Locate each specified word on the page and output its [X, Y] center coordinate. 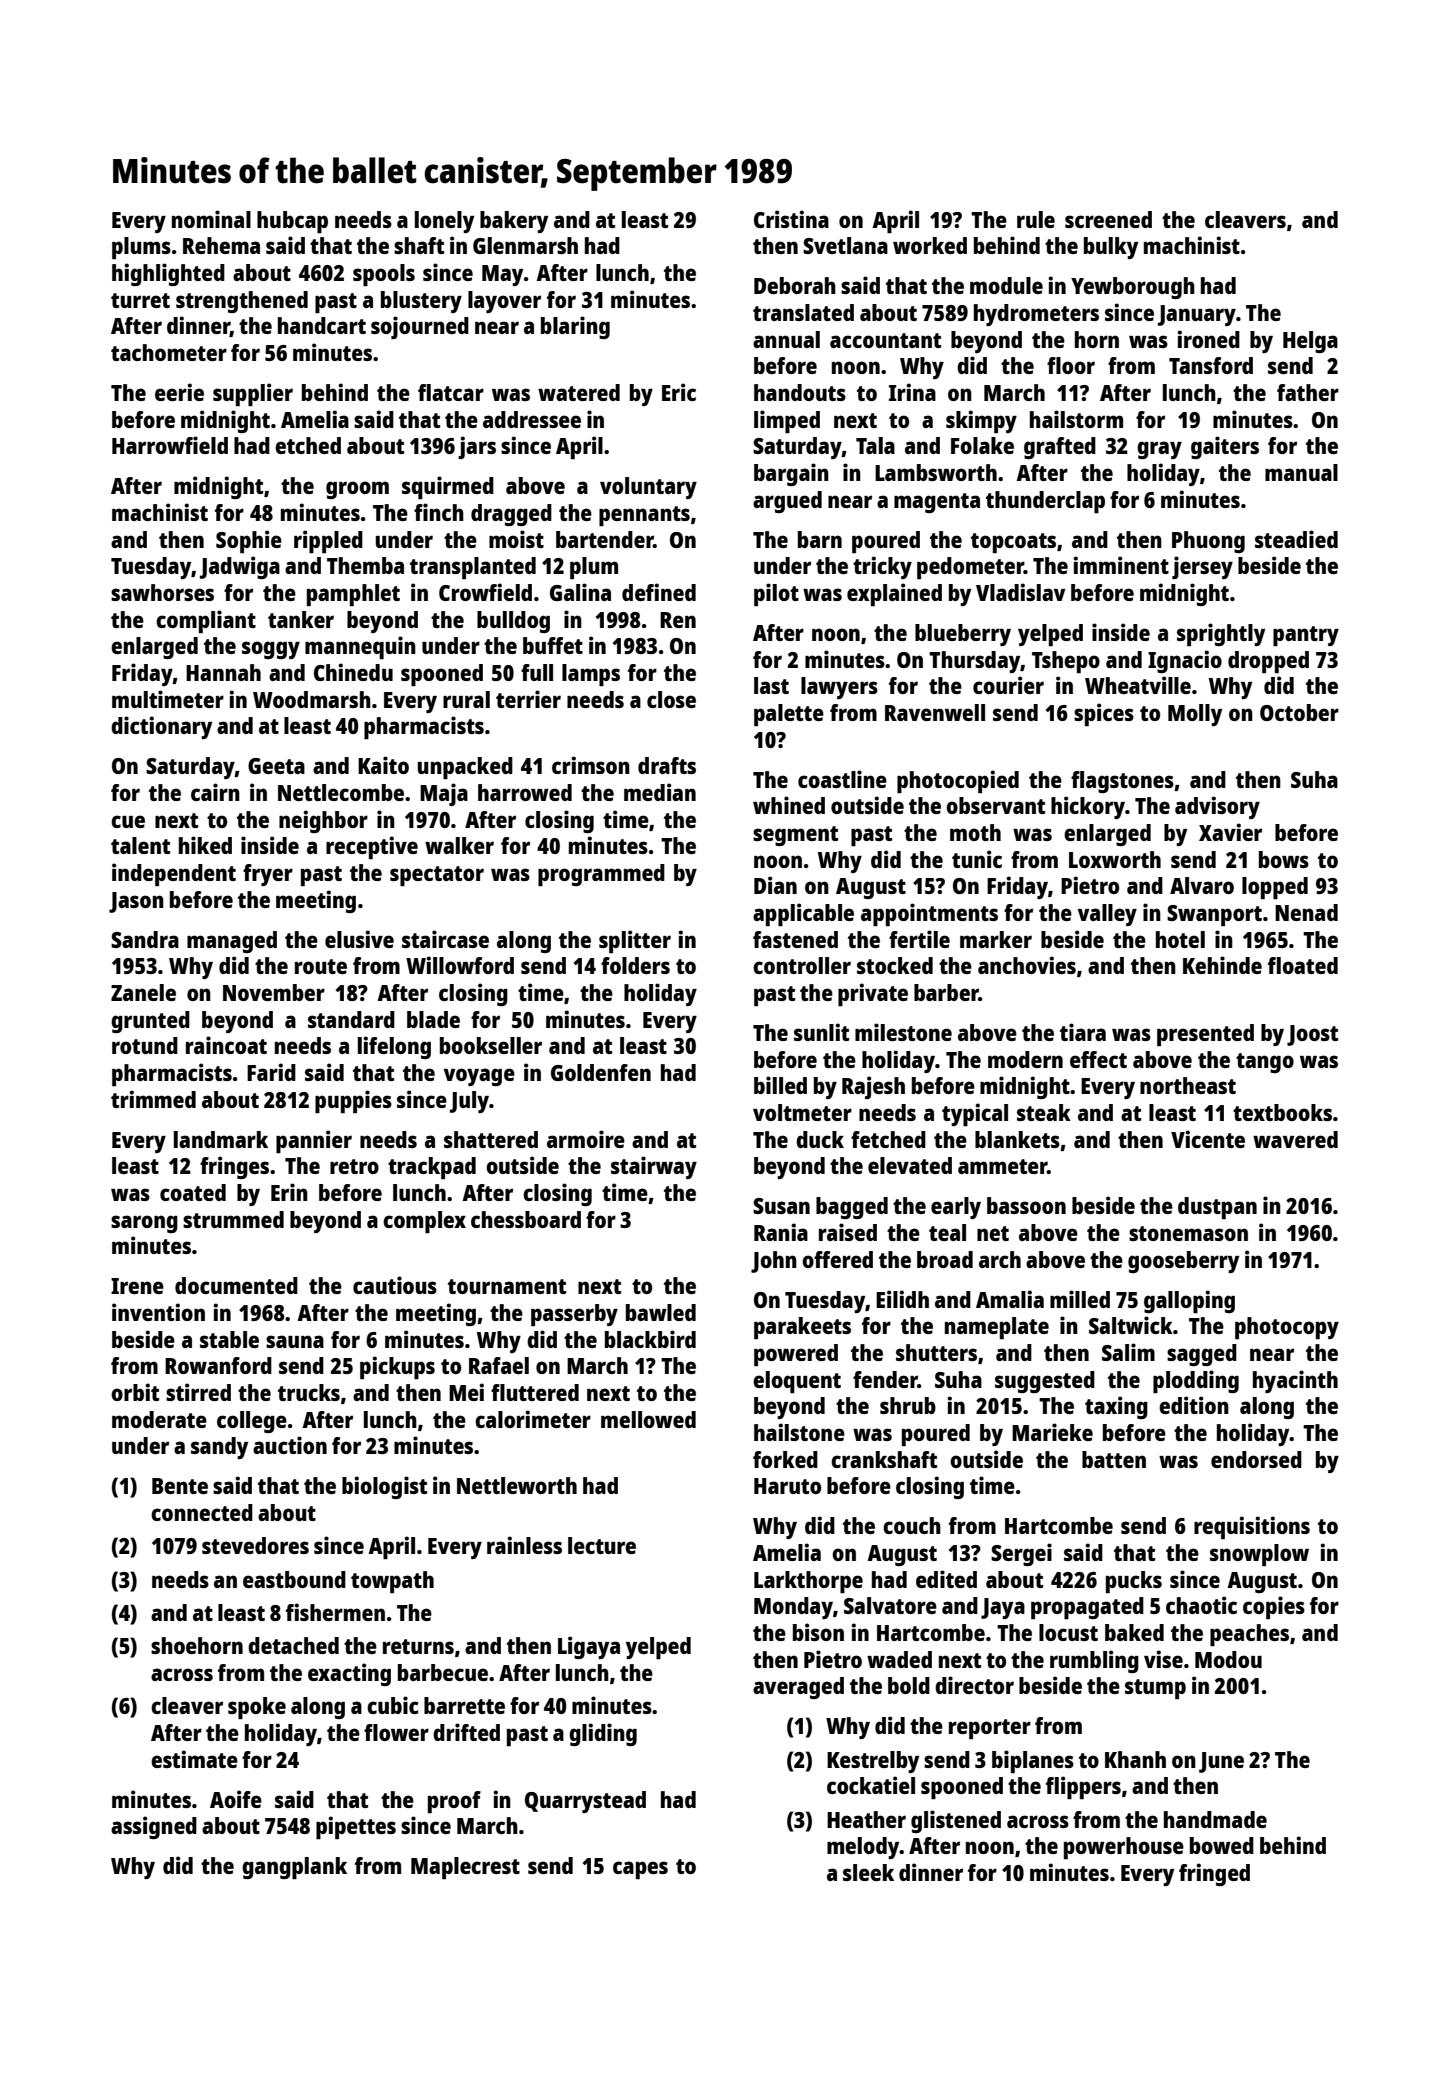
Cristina [791, 219]
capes [640, 1870]
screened [1108, 219]
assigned [154, 1827]
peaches [1249, 1635]
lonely [444, 222]
